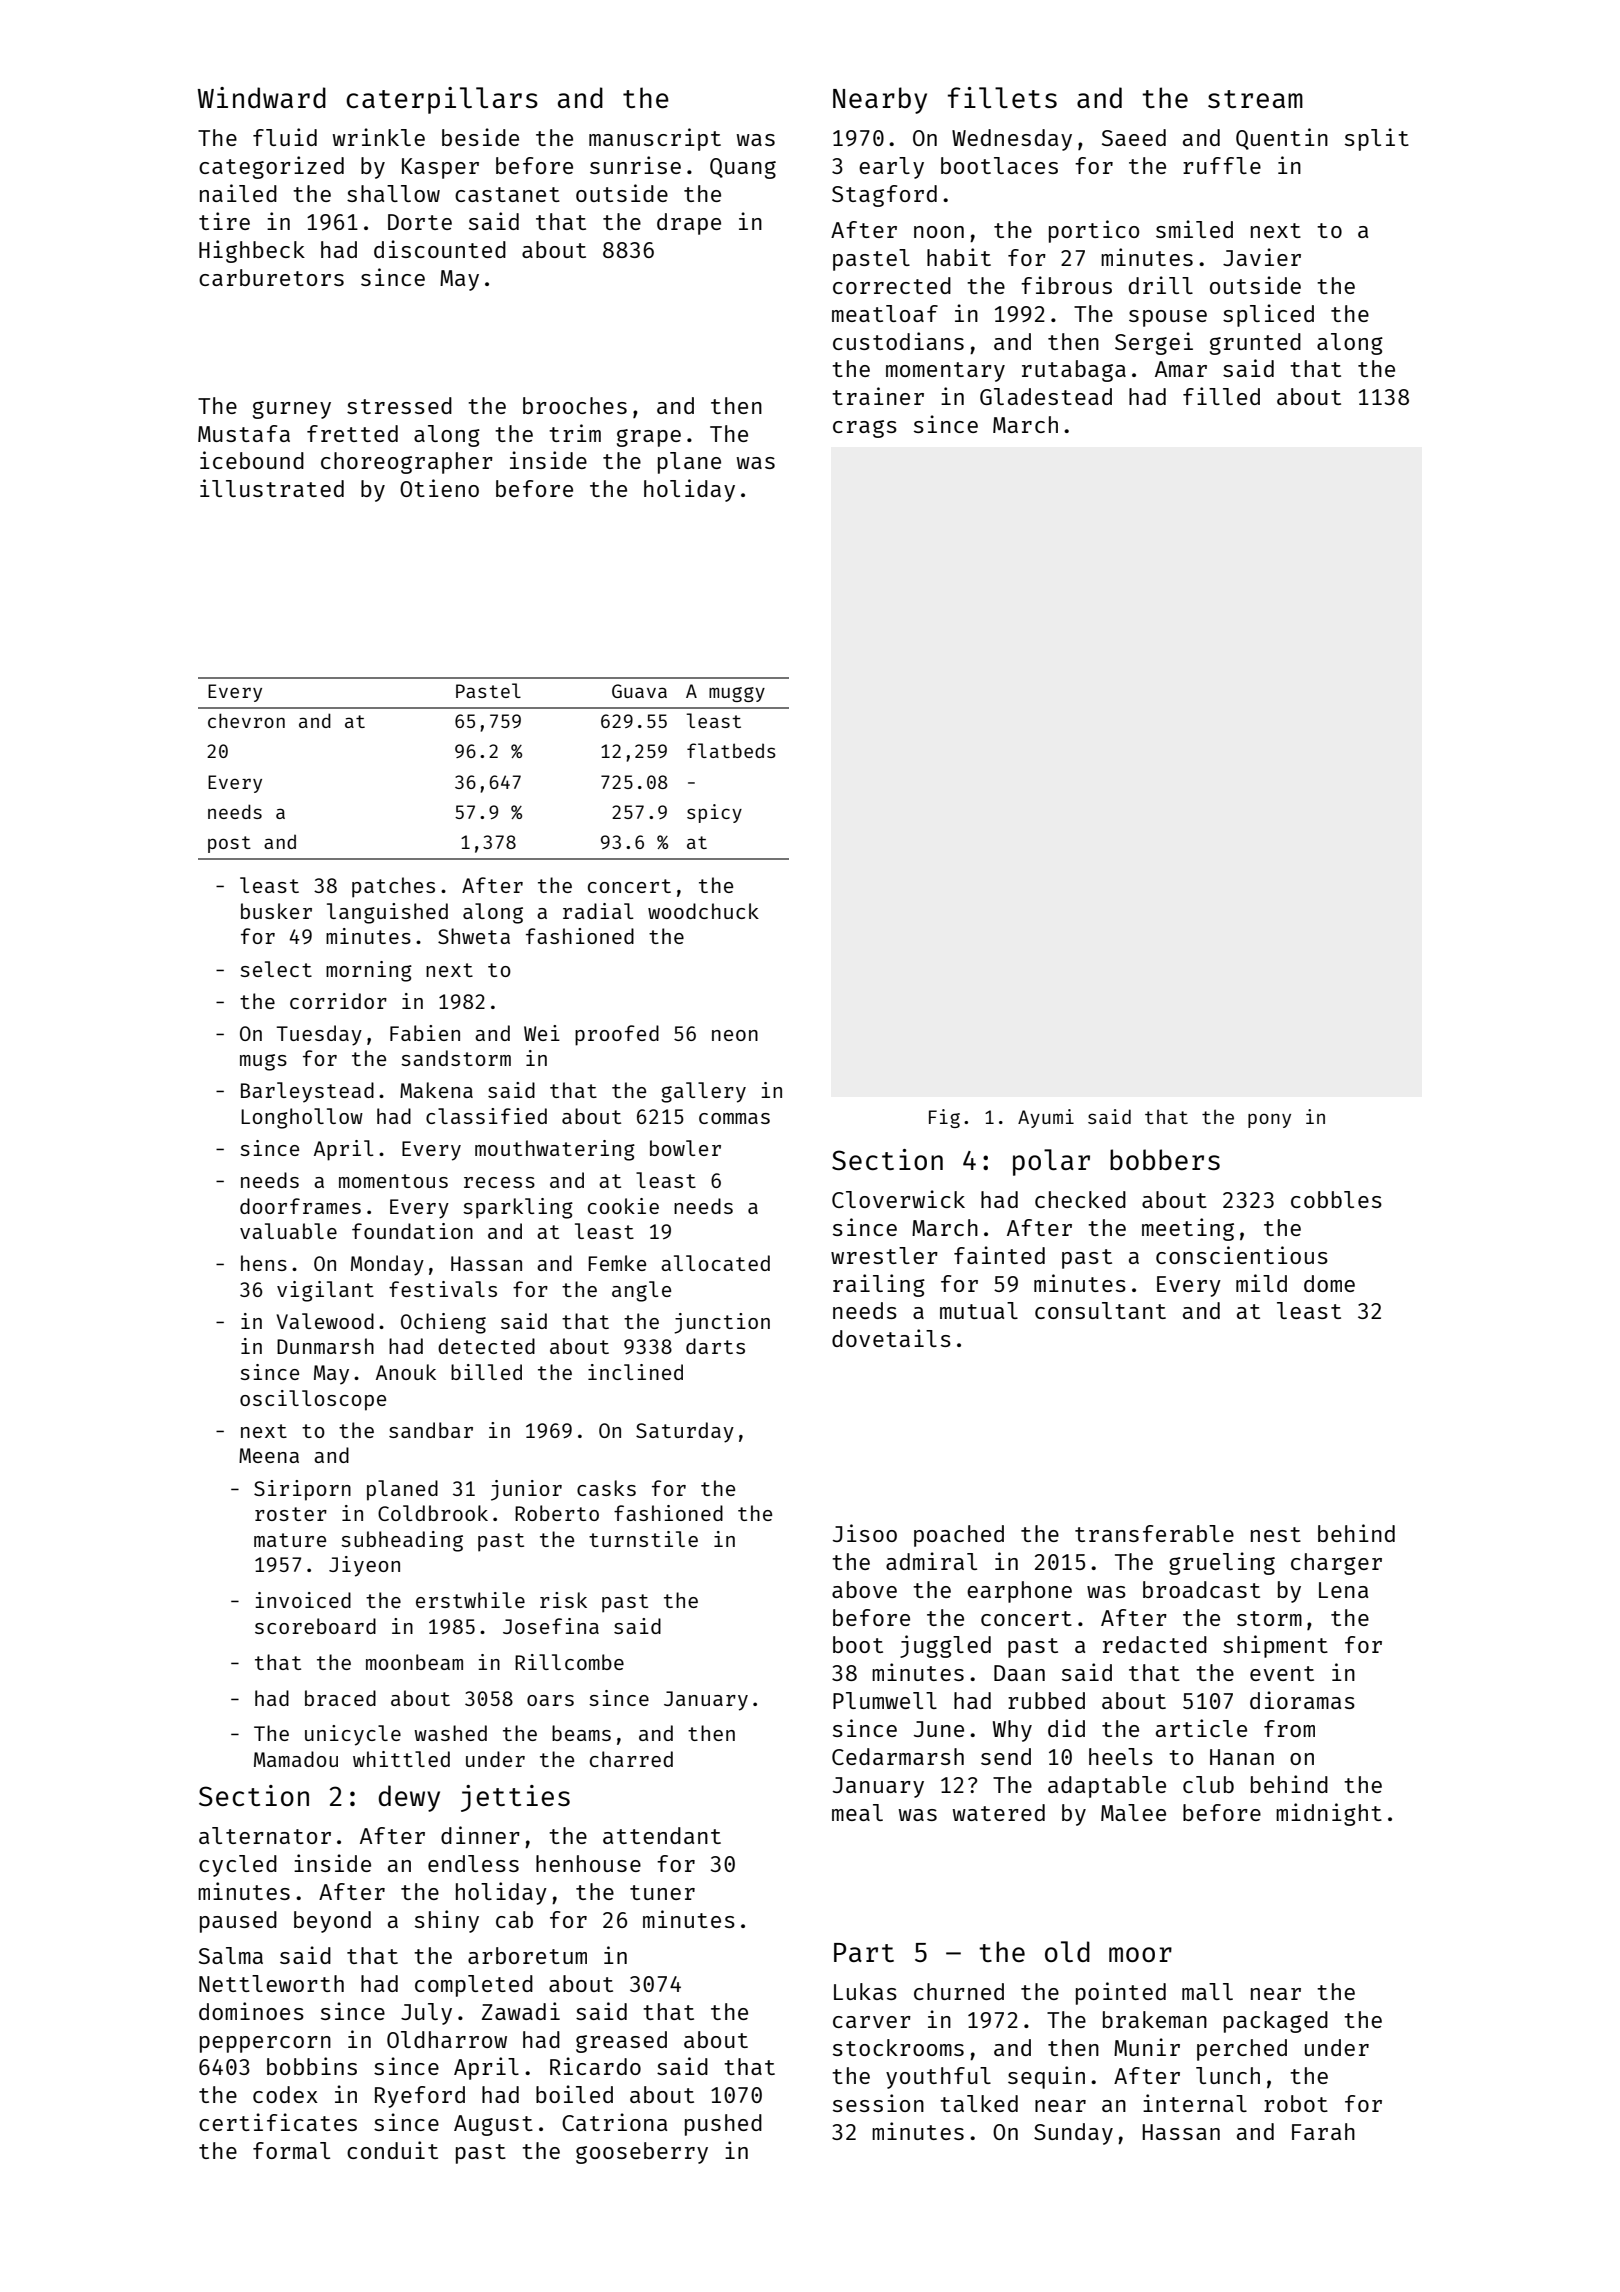  What do you see at coordinates (959, 1536) in the screenshot?
I see `poached` at bounding box center [959, 1536].
